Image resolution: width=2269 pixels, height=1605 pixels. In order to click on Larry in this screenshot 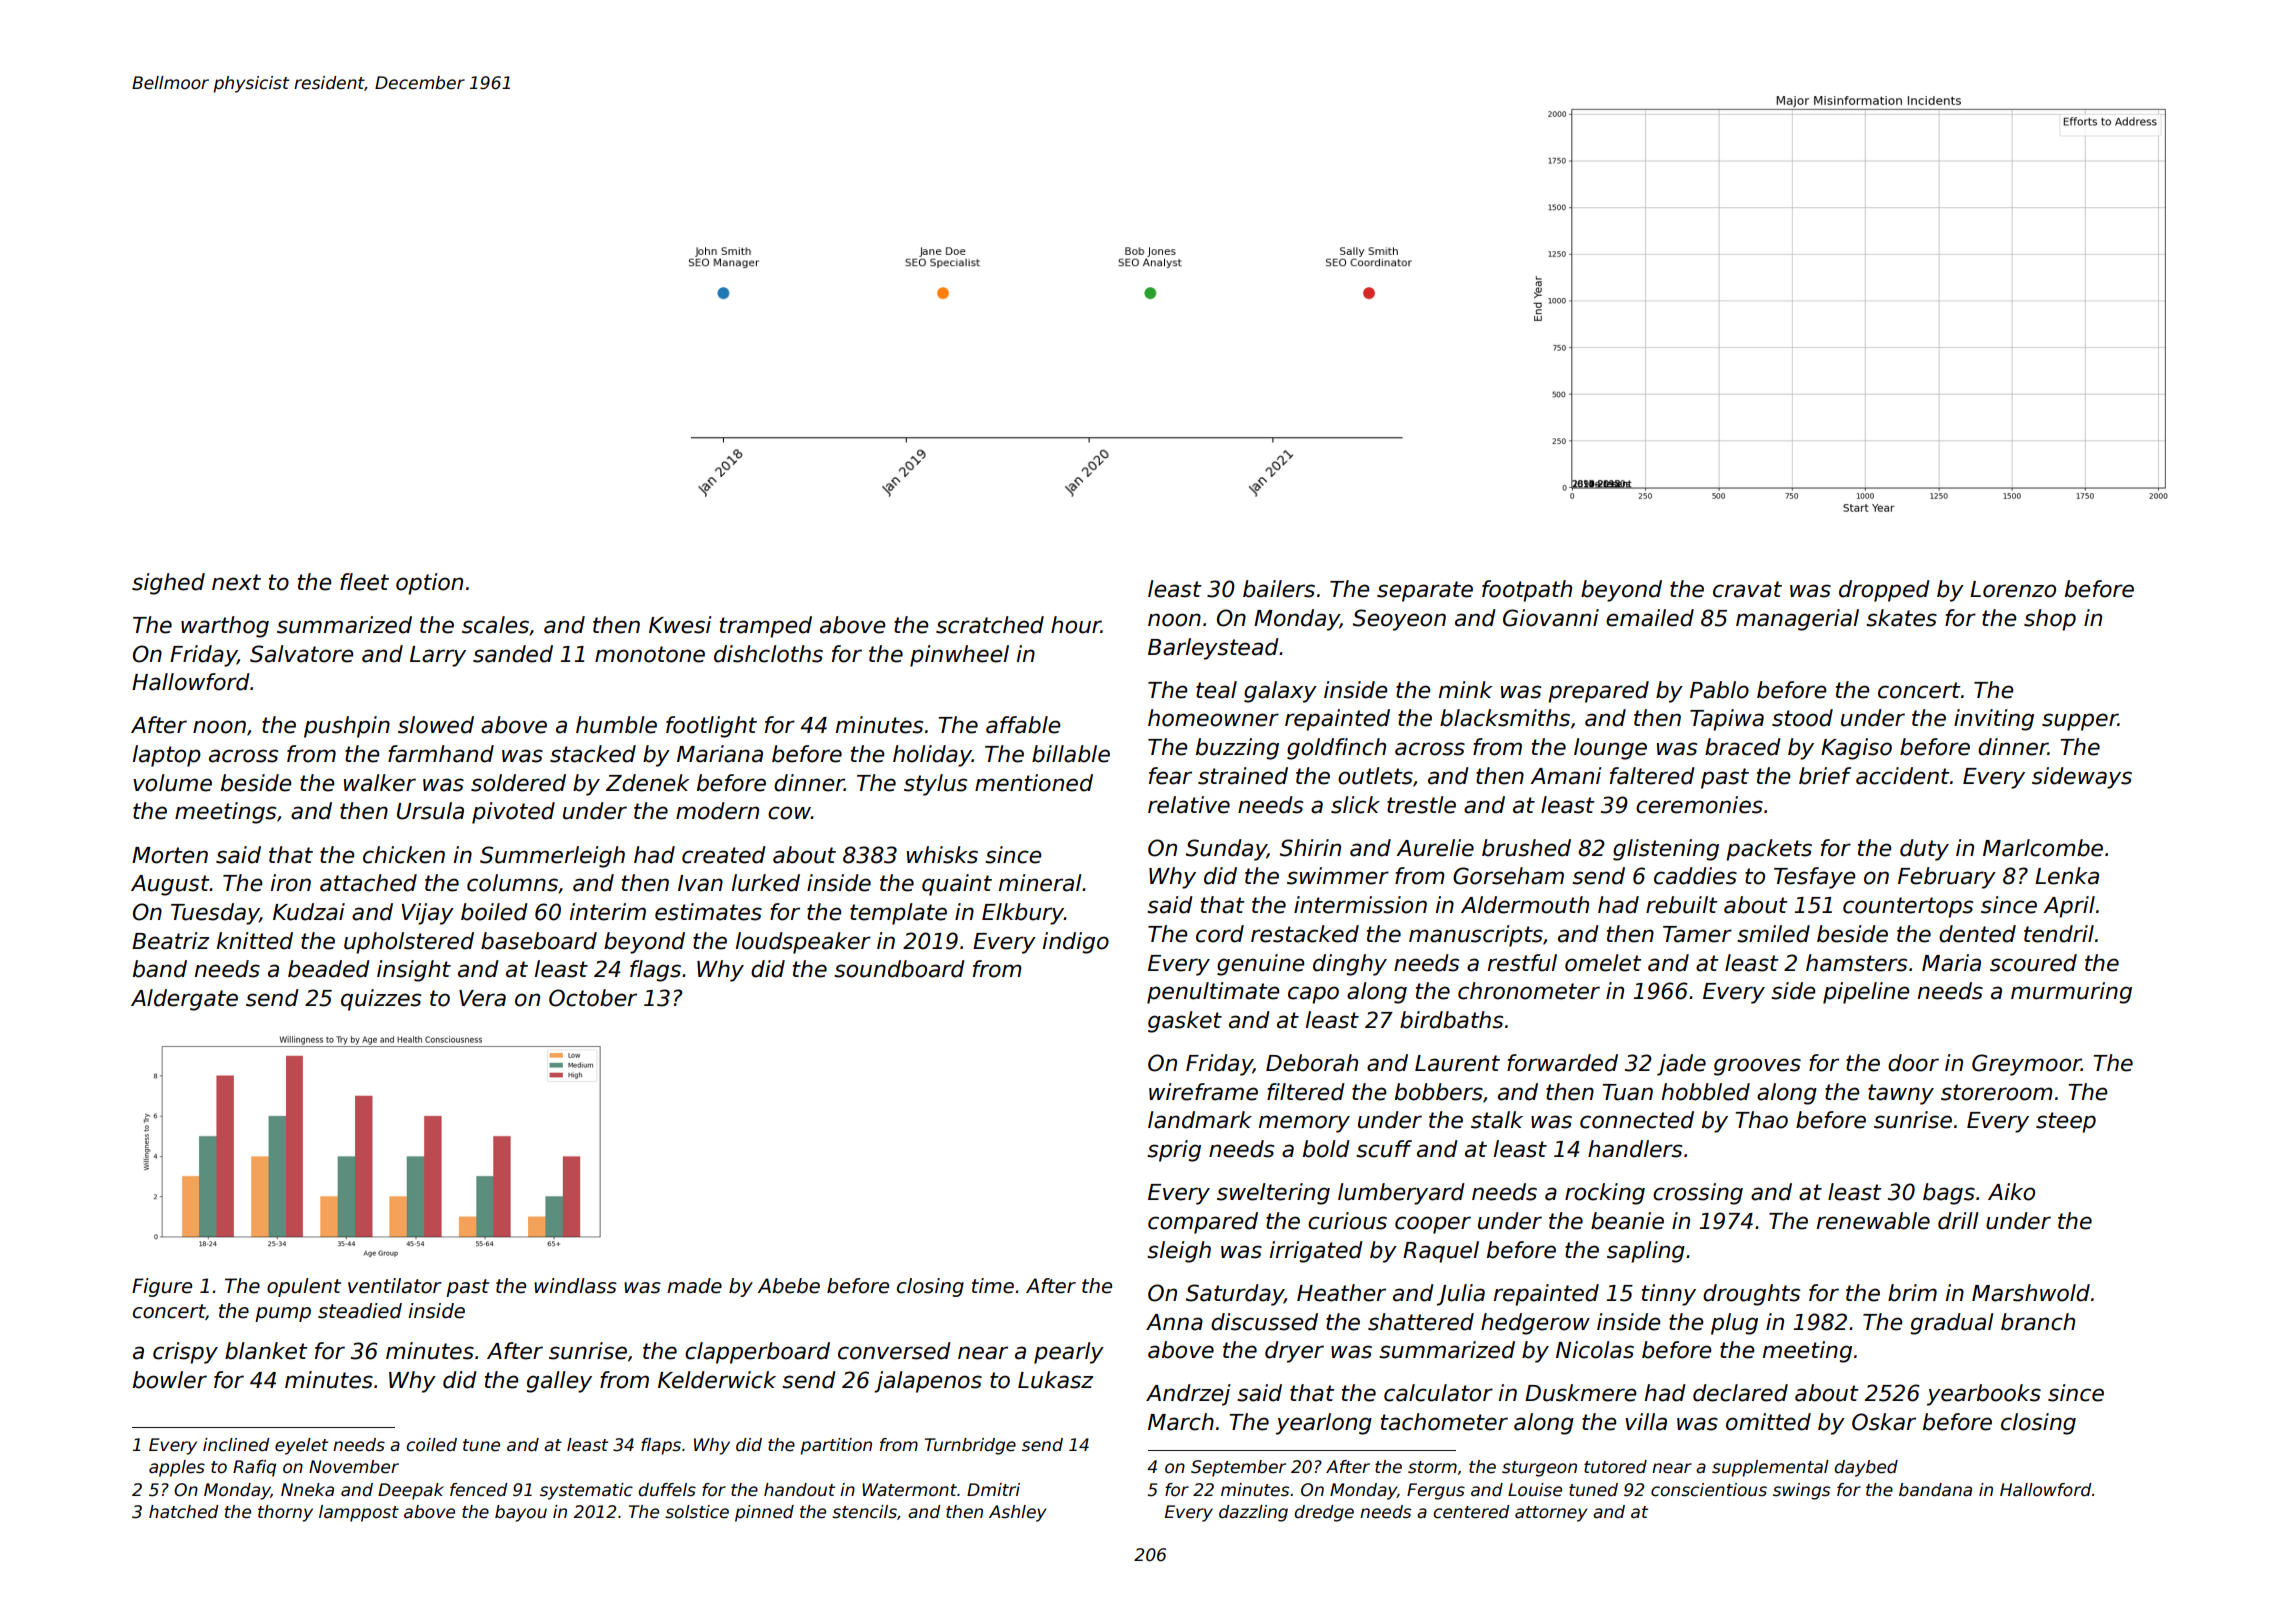, I will do `click(438, 656)`.
